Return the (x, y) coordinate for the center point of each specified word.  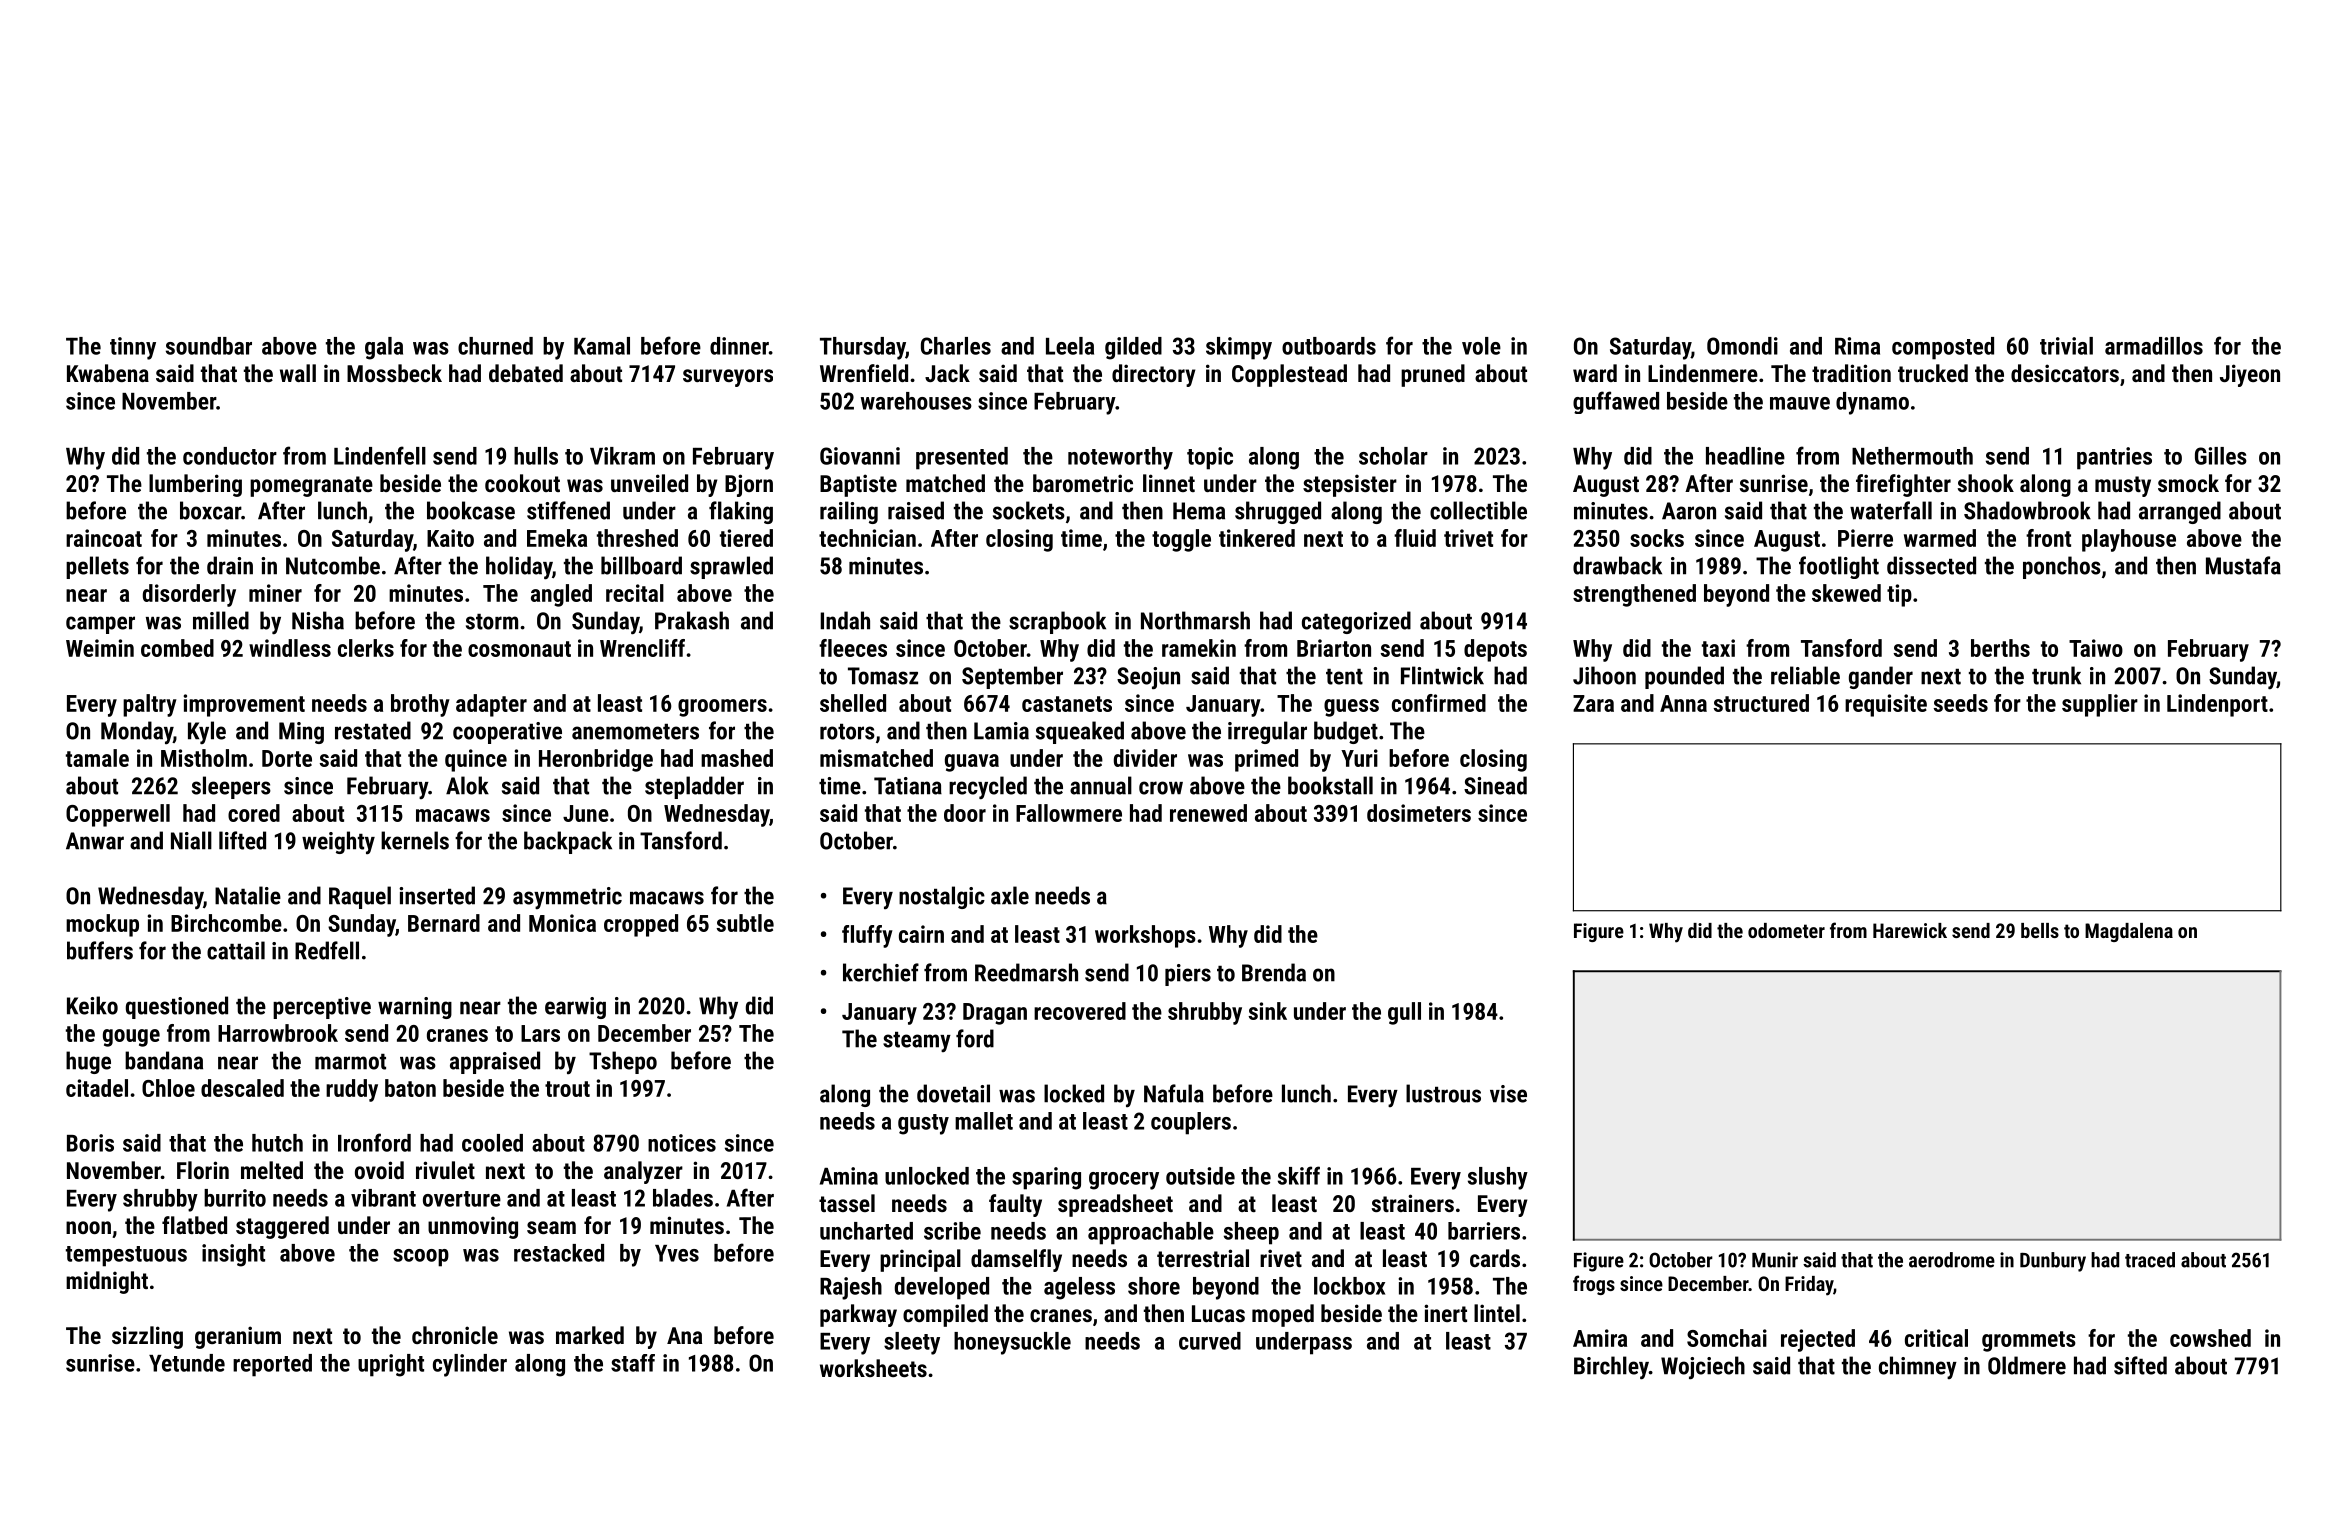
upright (391, 1365)
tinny (133, 348)
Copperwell (118, 815)
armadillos (2154, 346)
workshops (1145, 936)
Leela (1070, 346)
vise (1508, 1094)
